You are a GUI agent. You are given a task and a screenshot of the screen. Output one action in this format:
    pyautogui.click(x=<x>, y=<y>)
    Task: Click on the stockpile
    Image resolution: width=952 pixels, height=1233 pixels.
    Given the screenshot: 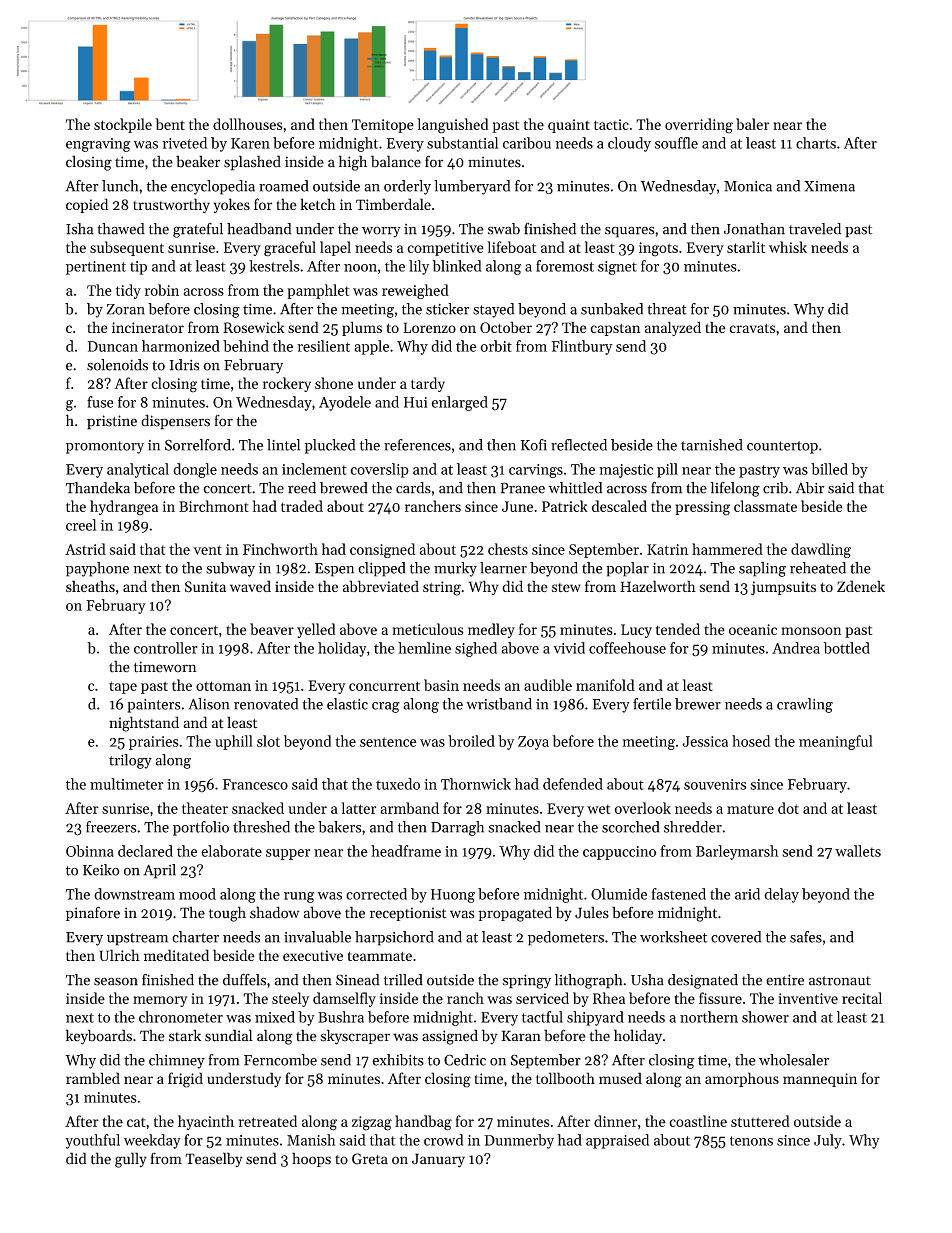 What is the action you would take?
    pyautogui.click(x=123, y=125)
